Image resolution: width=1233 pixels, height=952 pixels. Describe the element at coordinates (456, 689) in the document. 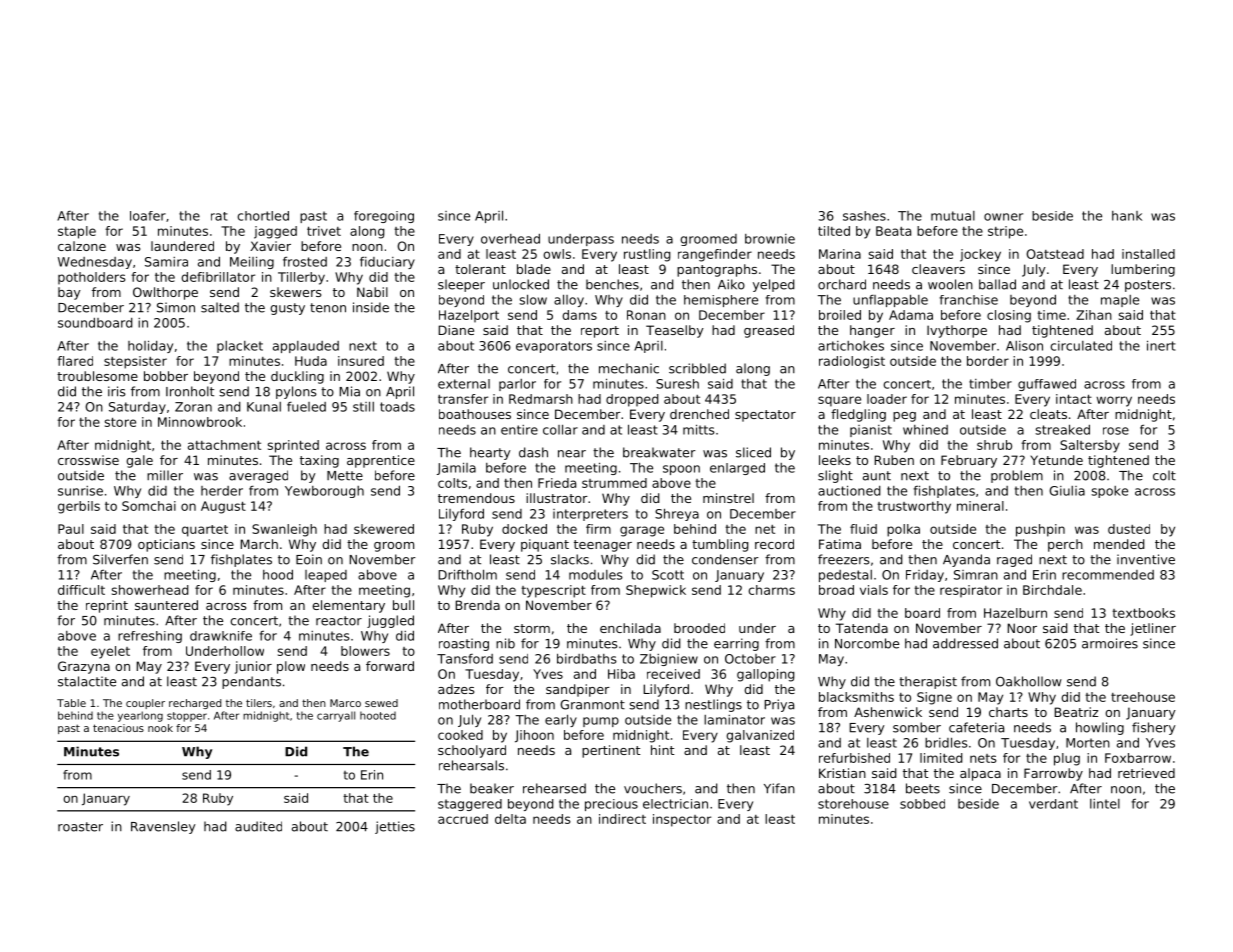

I see `adzes` at that location.
